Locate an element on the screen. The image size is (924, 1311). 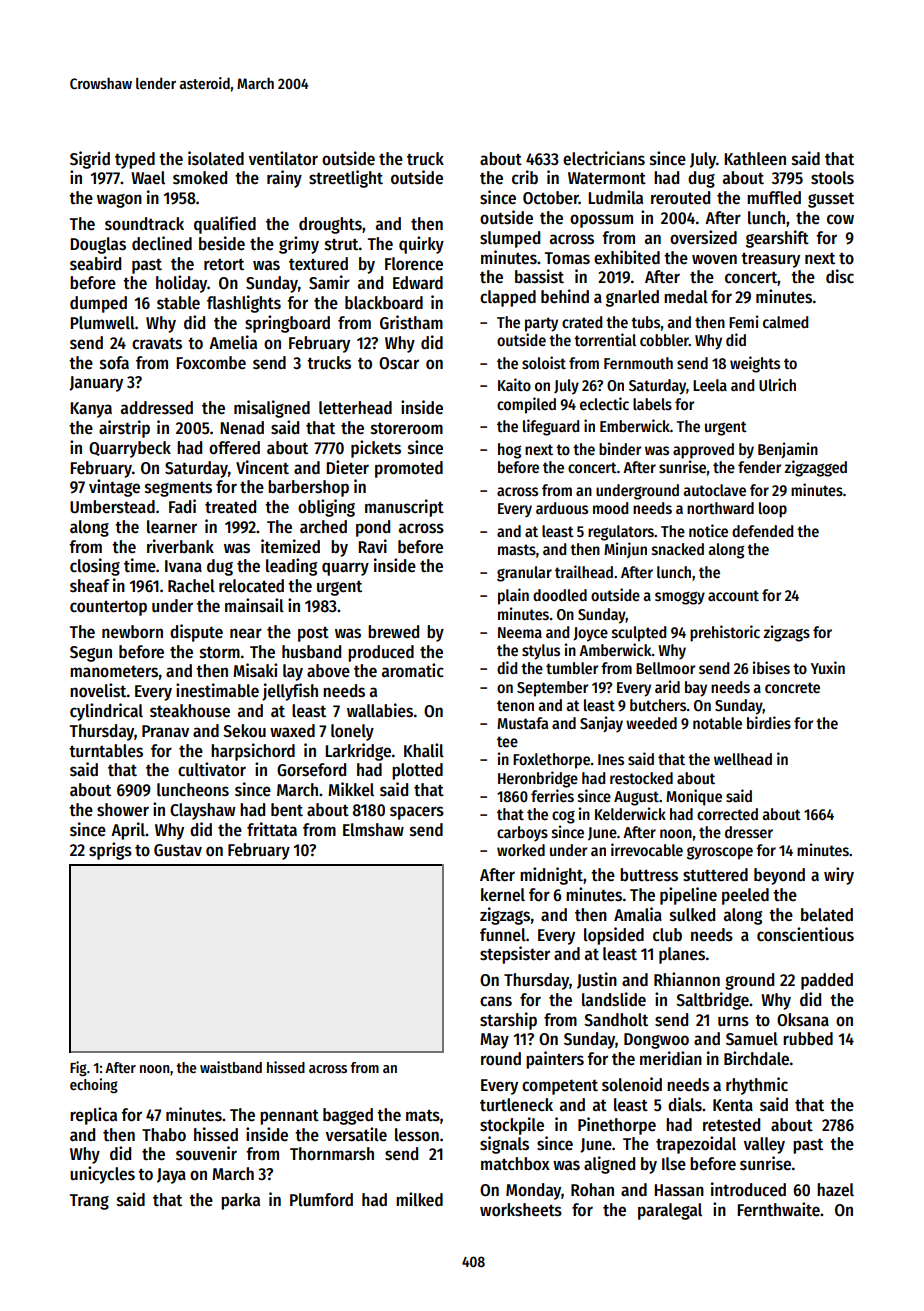
paralegal is located at coordinates (670, 1211).
